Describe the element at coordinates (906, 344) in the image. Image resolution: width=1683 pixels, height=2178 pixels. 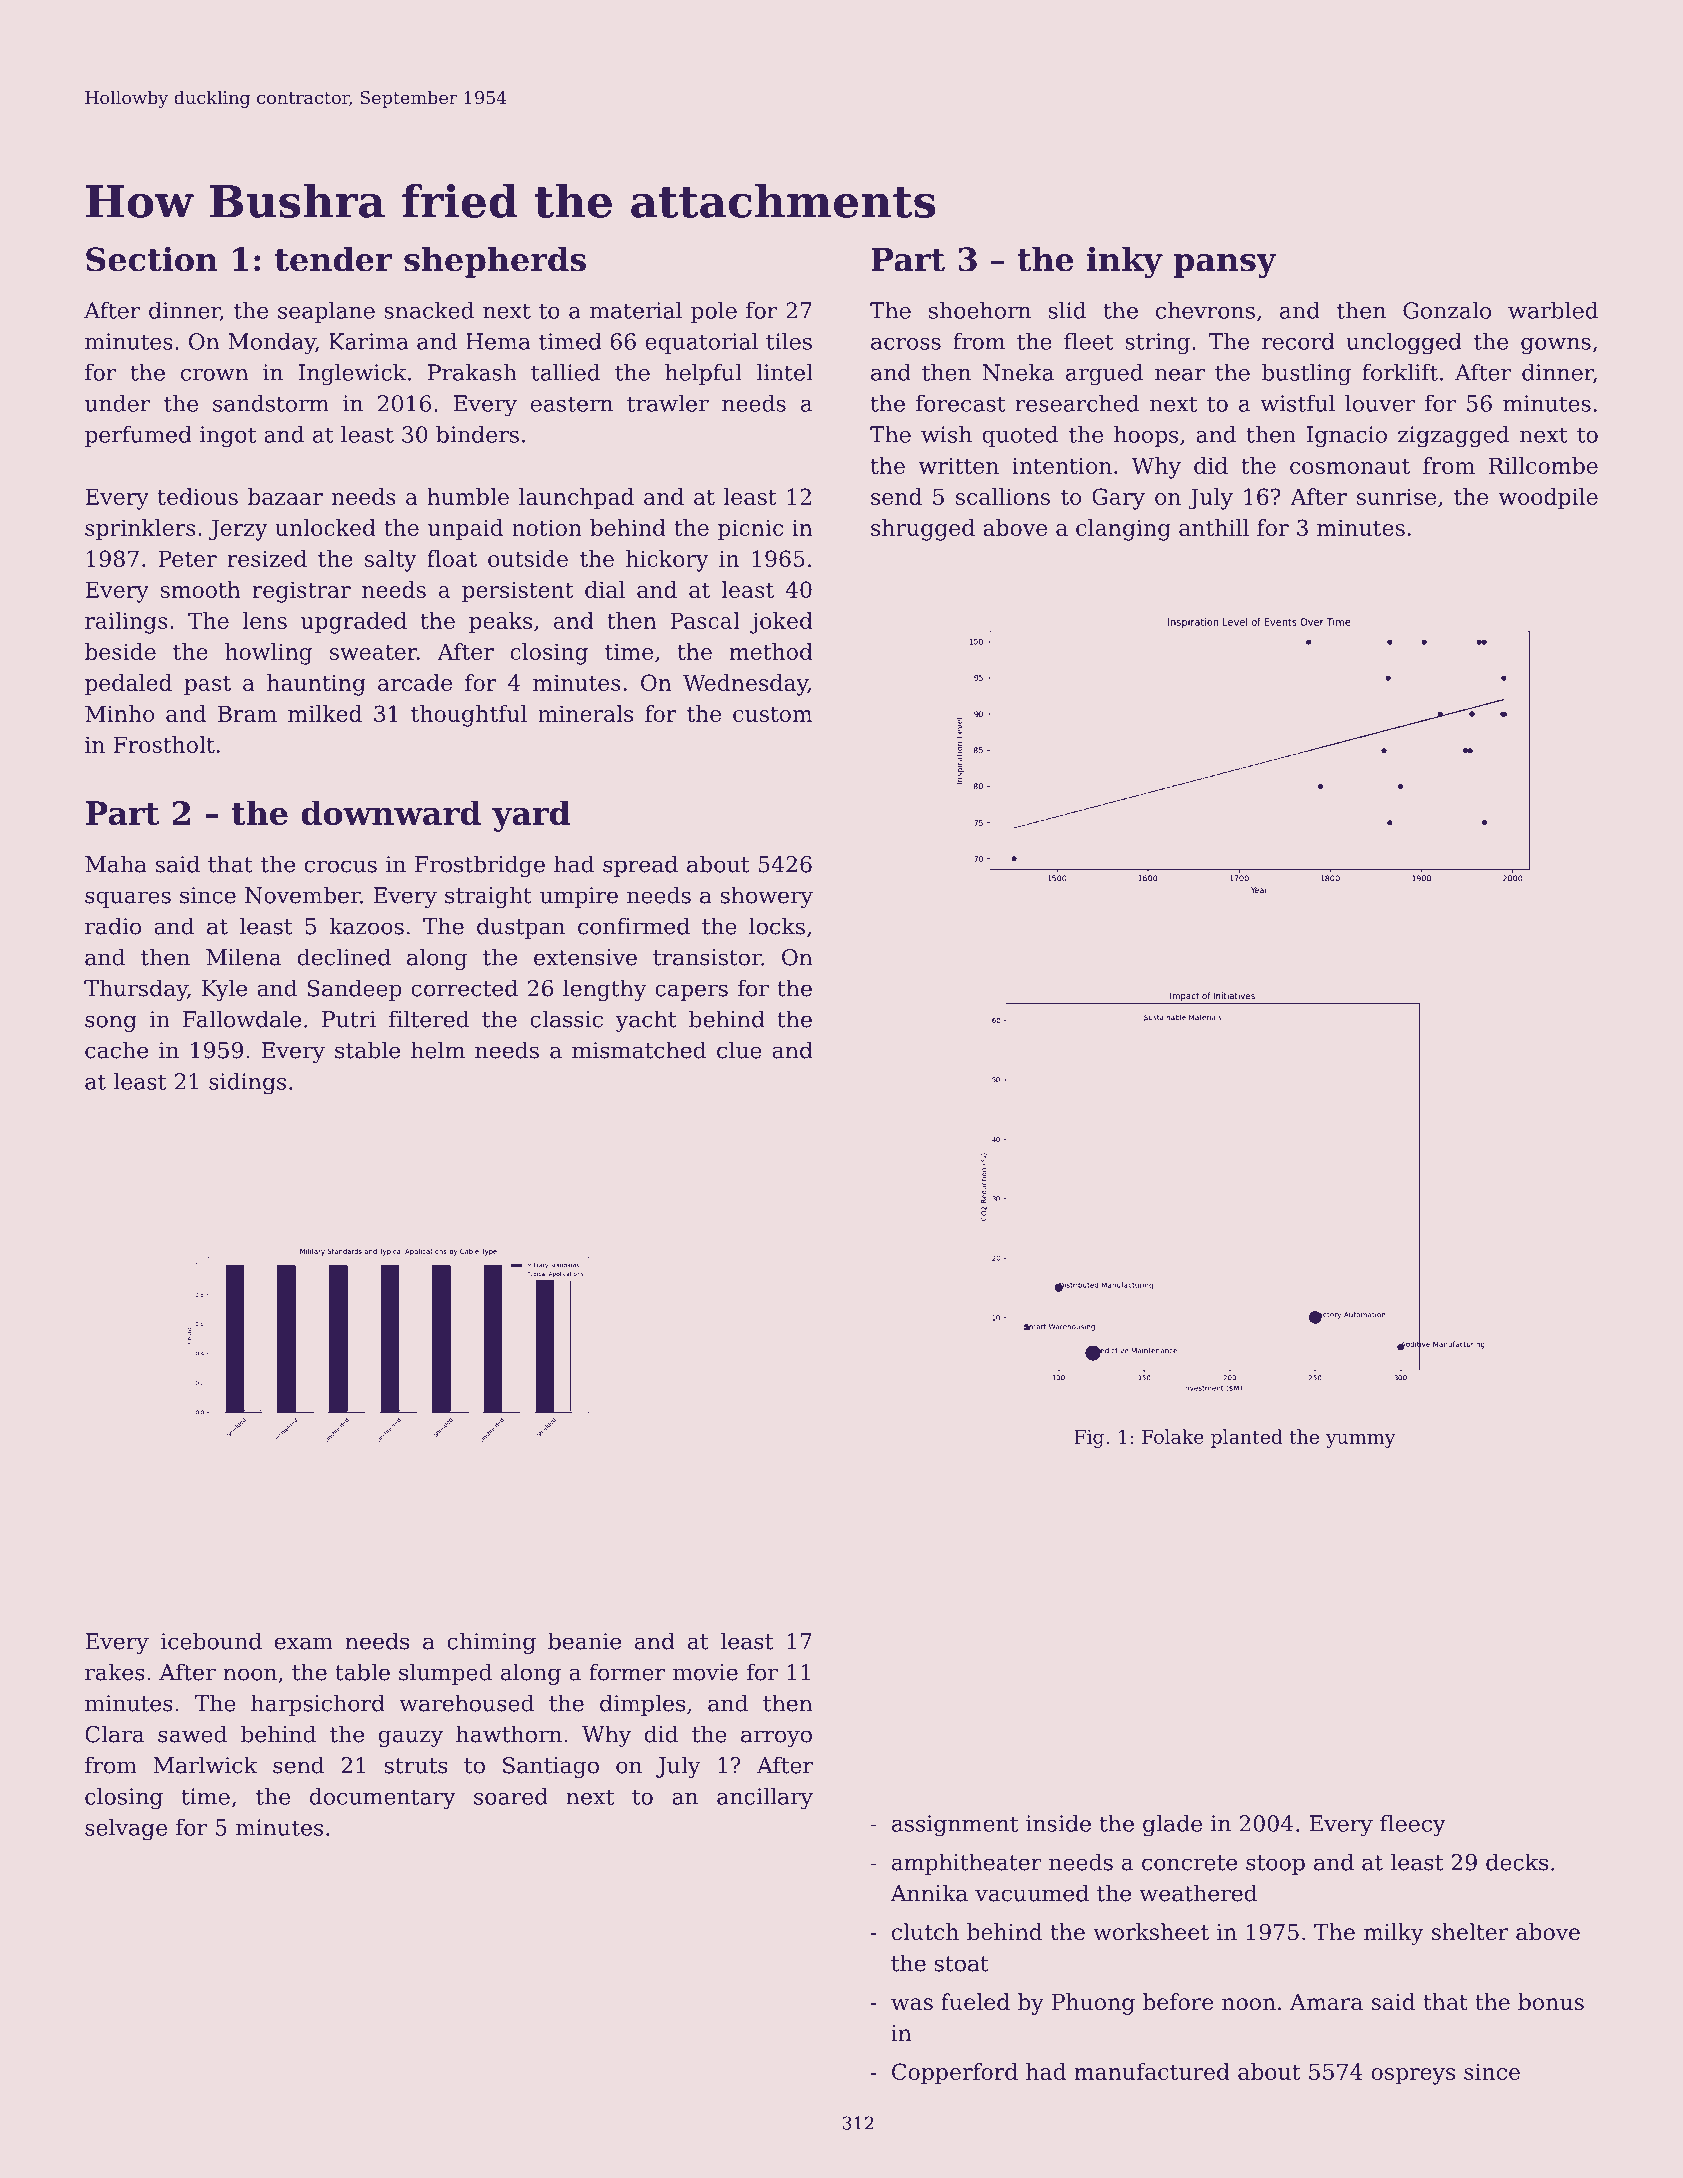
I see `across` at that location.
